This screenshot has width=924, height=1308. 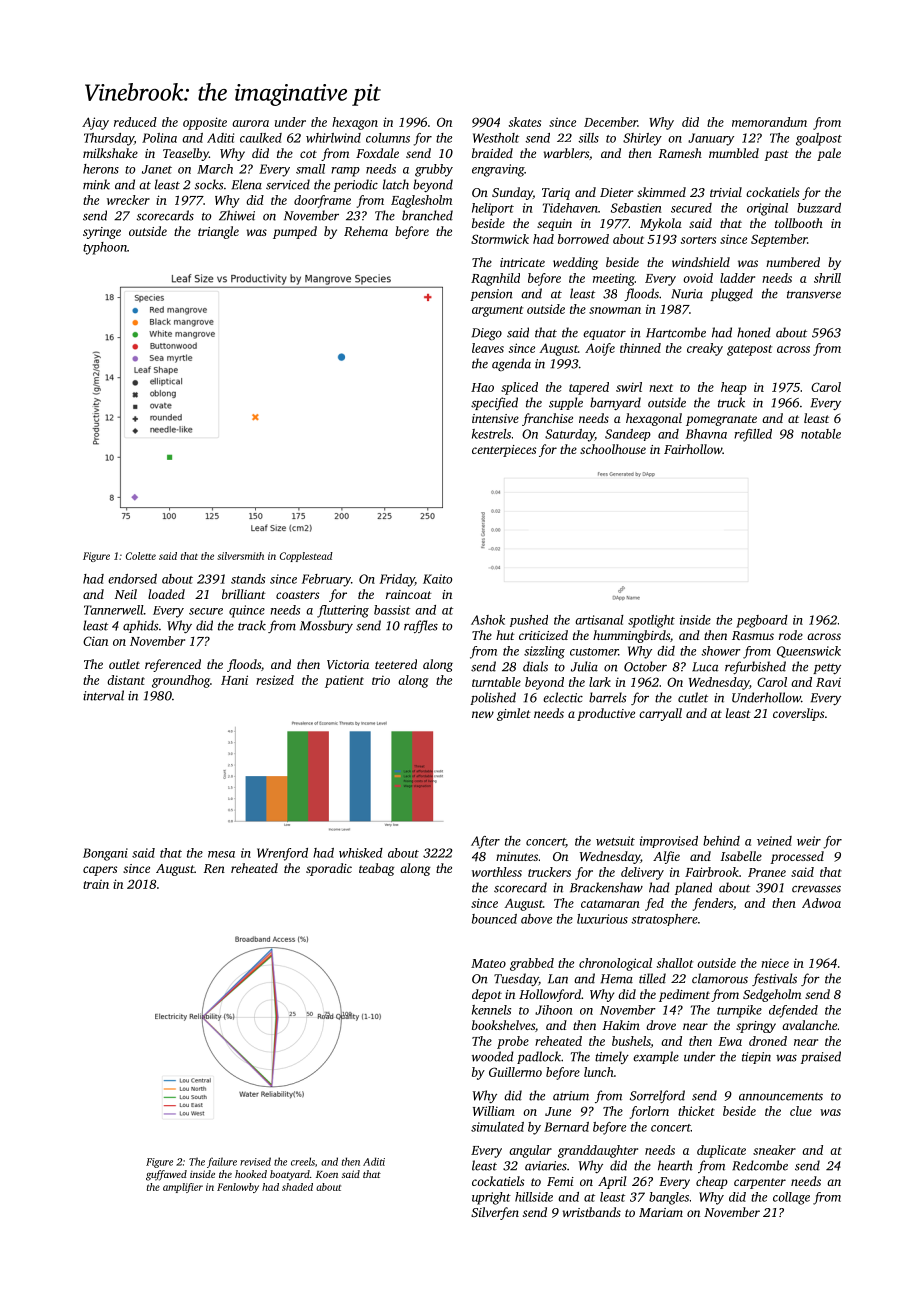 What do you see at coordinates (754, 332) in the screenshot?
I see `honed` at bounding box center [754, 332].
